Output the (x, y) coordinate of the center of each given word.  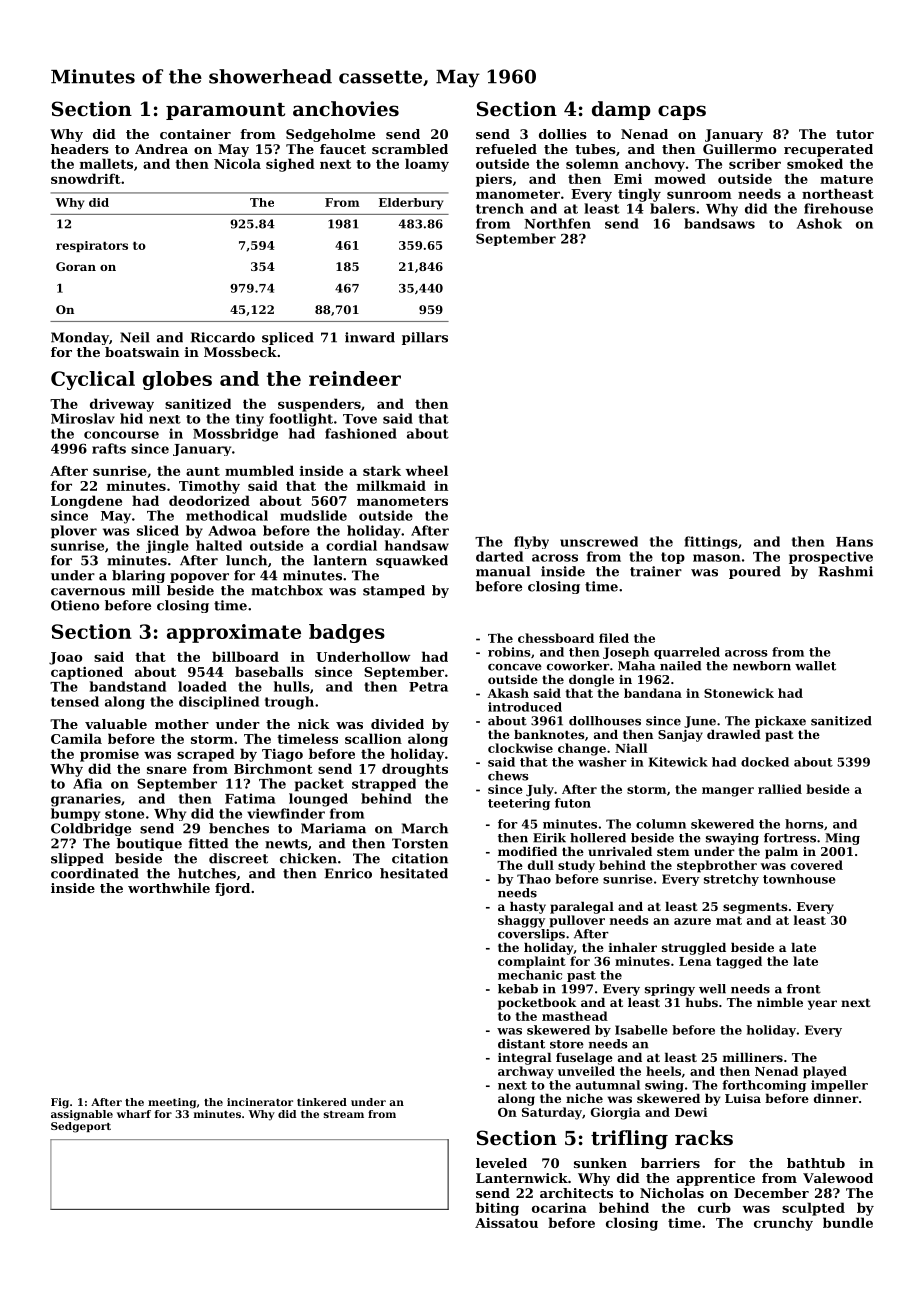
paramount (225, 111)
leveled (501, 1163)
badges (347, 633)
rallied (780, 789)
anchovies (346, 109)
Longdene (86, 502)
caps (682, 112)
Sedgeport (81, 1127)
